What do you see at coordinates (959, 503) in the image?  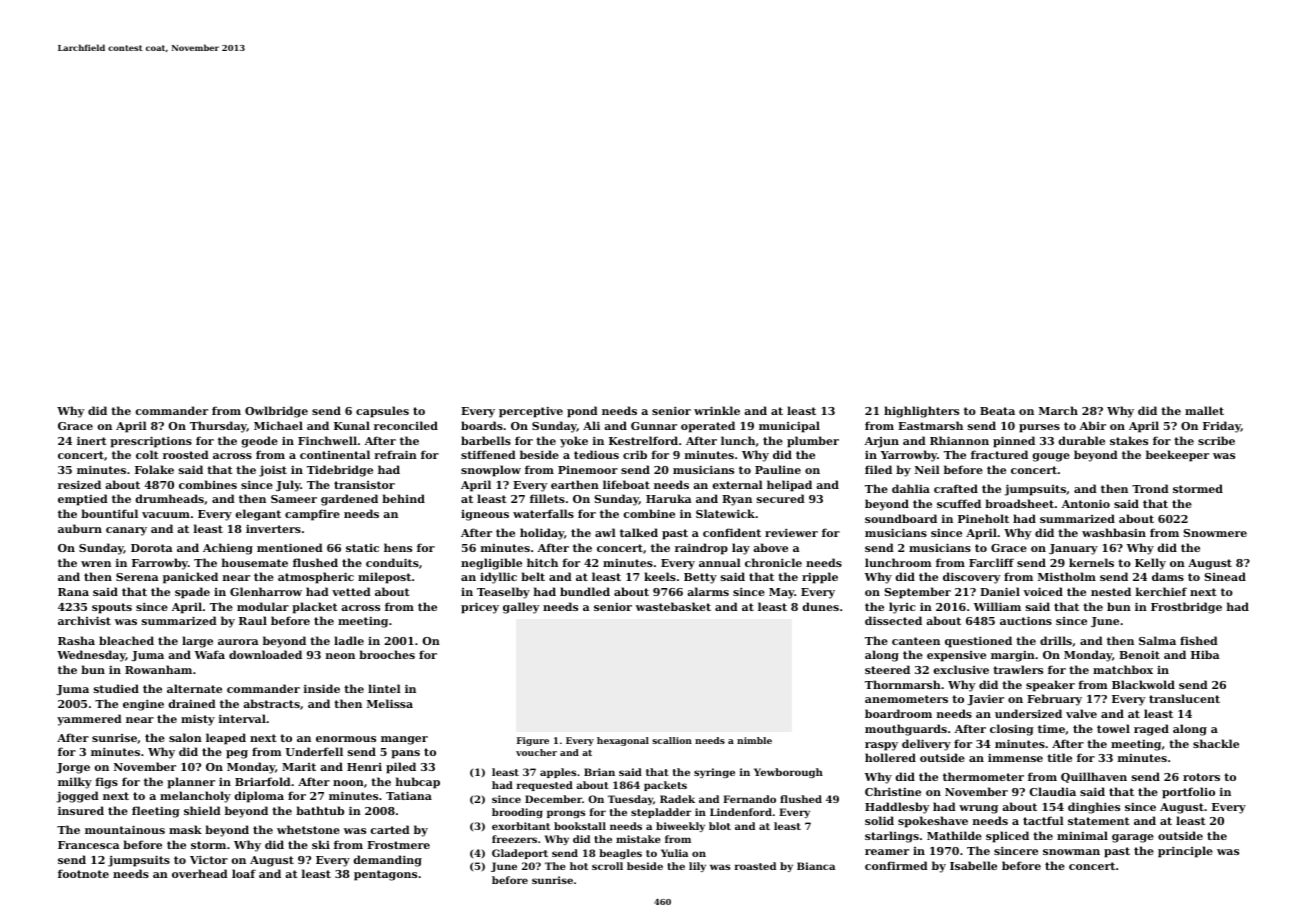 I see `scuffed` at bounding box center [959, 503].
